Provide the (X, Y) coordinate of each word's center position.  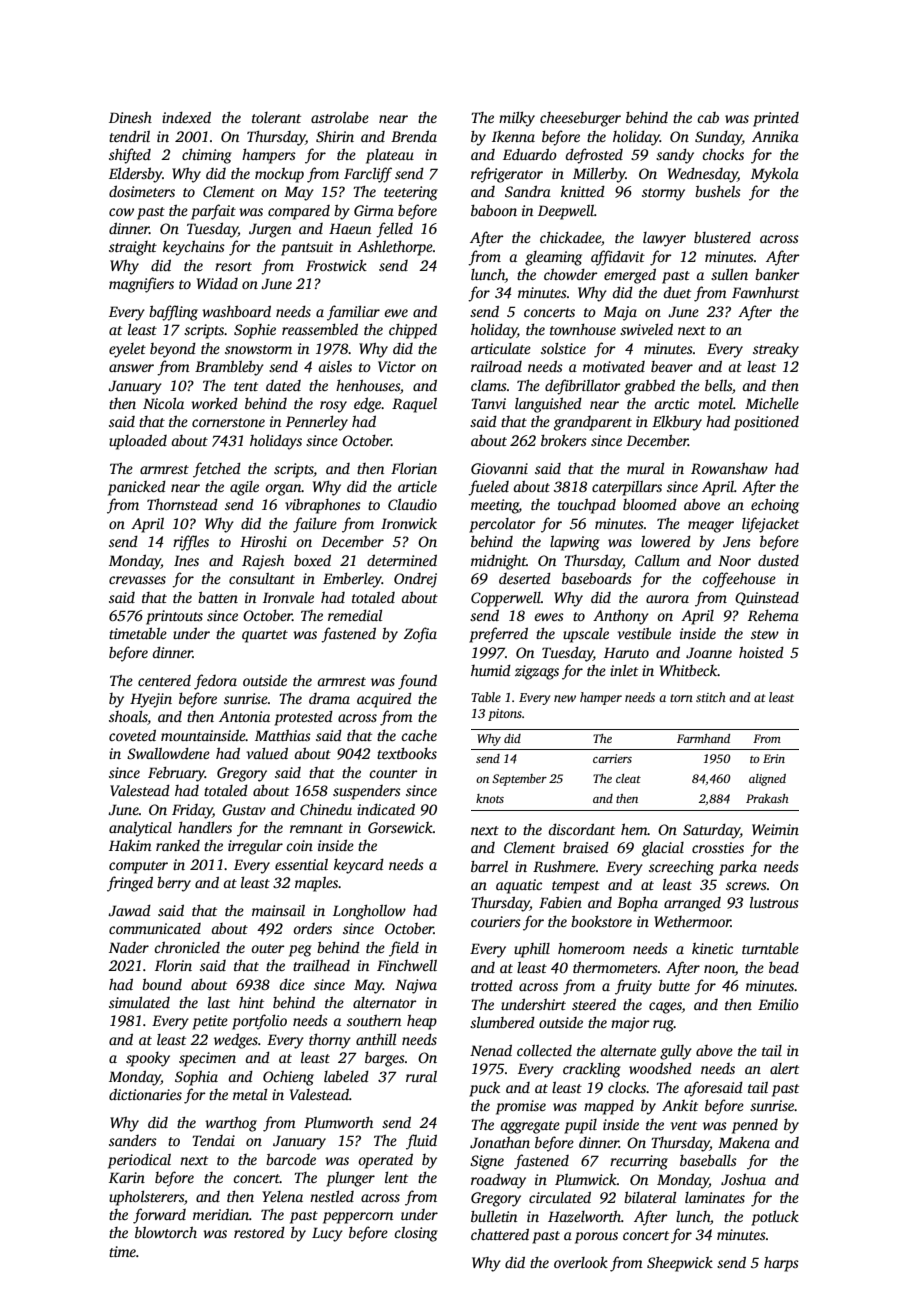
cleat (628, 778)
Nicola (163, 403)
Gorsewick (400, 827)
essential (301, 864)
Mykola (775, 175)
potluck (775, 1218)
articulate (501, 348)
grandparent (593, 423)
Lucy (327, 1234)
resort (233, 266)
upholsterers (146, 1198)
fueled (488, 488)
